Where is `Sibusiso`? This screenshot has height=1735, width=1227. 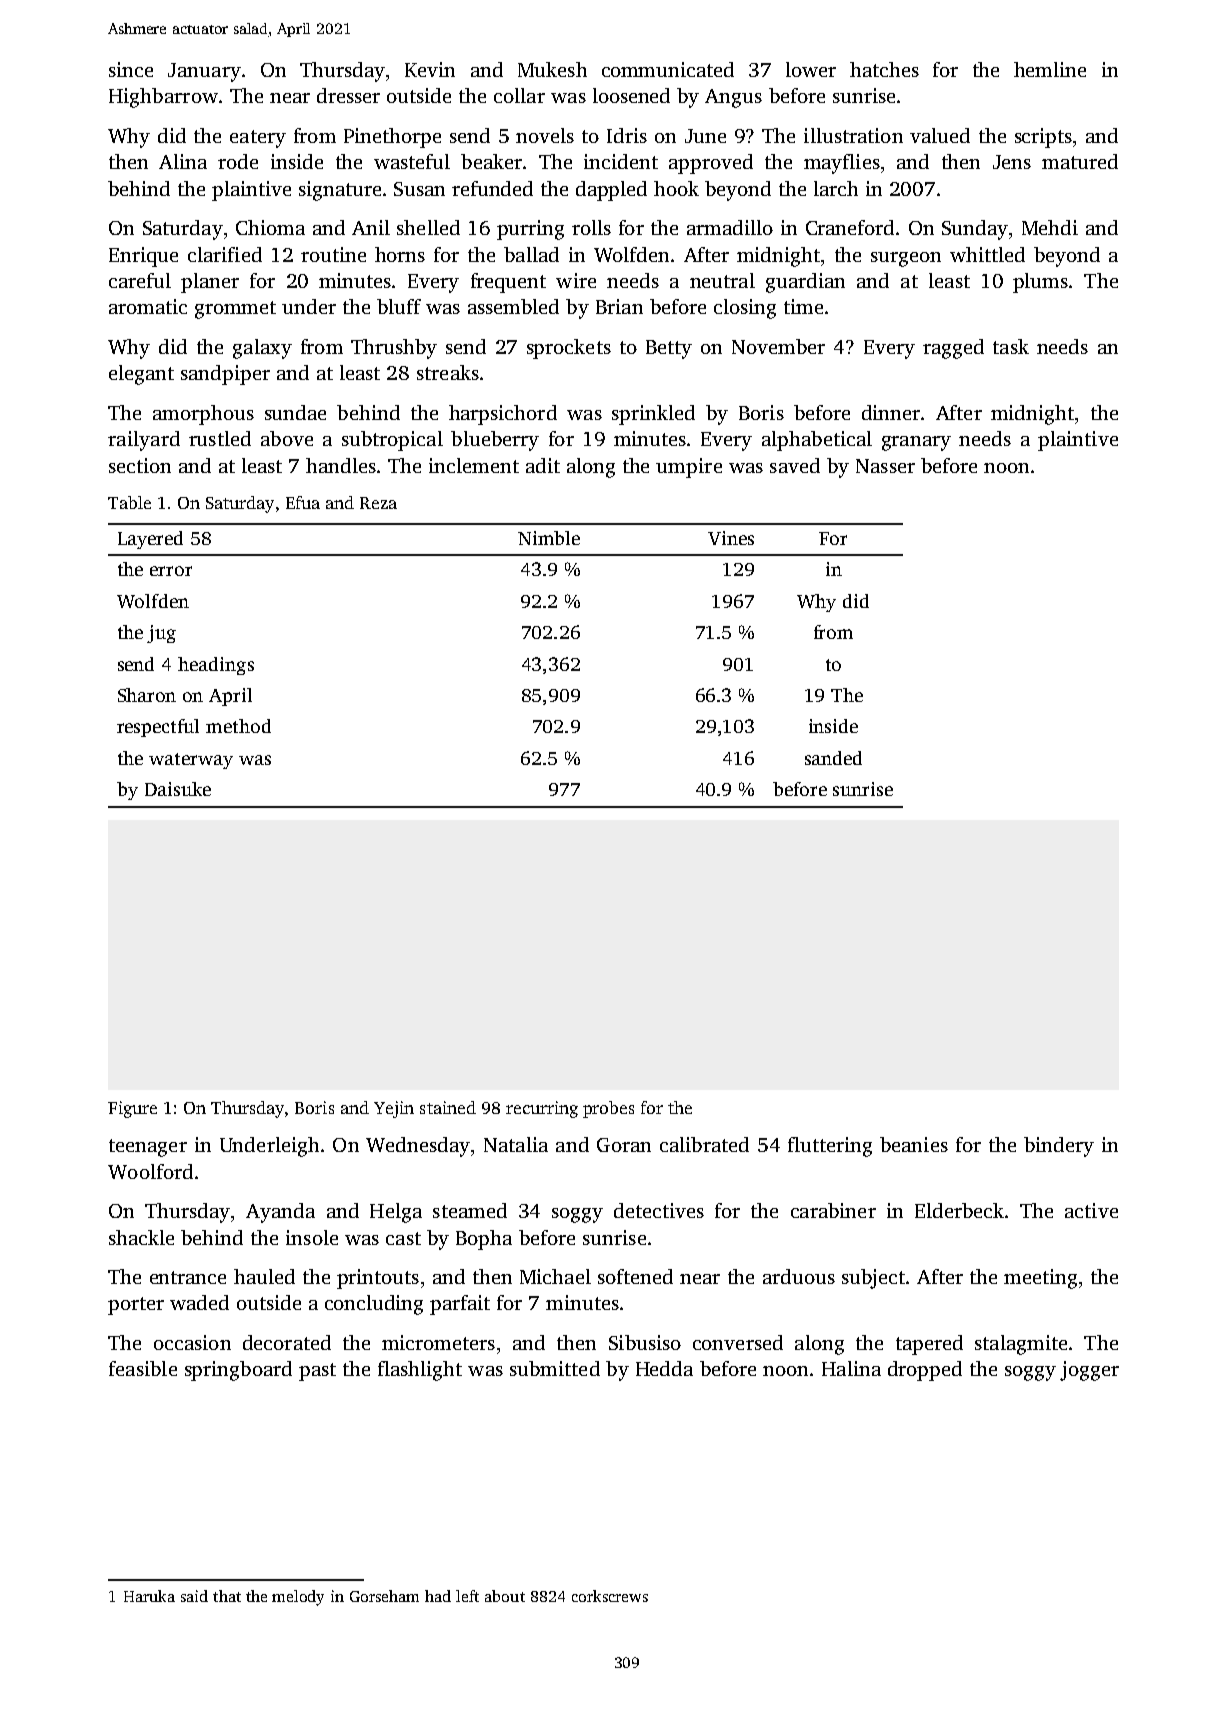
Sibusiso is located at coordinates (645, 1342).
